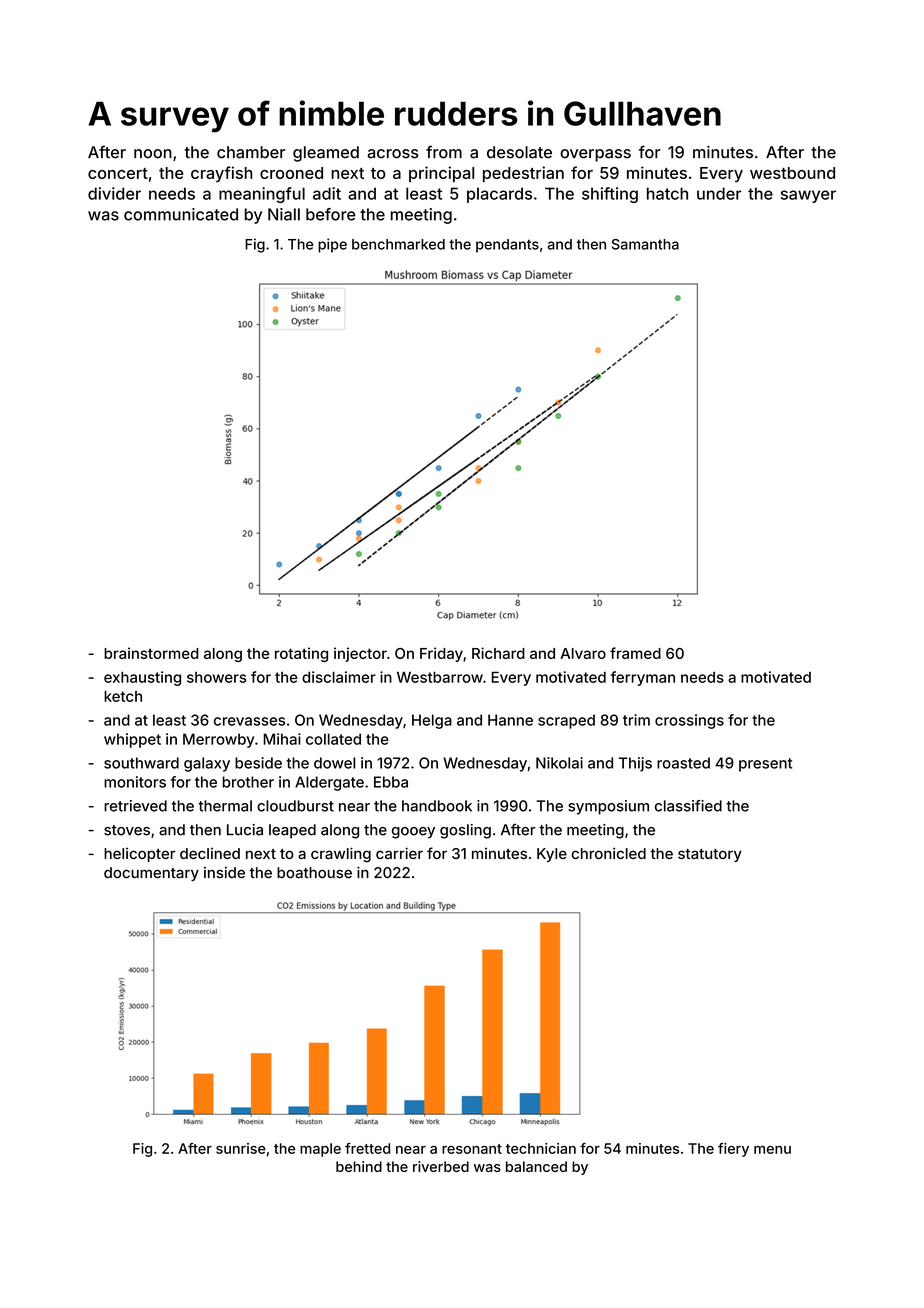 The image size is (924, 1308). Describe the element at coordinates (295, 806) in the image. I see `cloudburst` at that location.
